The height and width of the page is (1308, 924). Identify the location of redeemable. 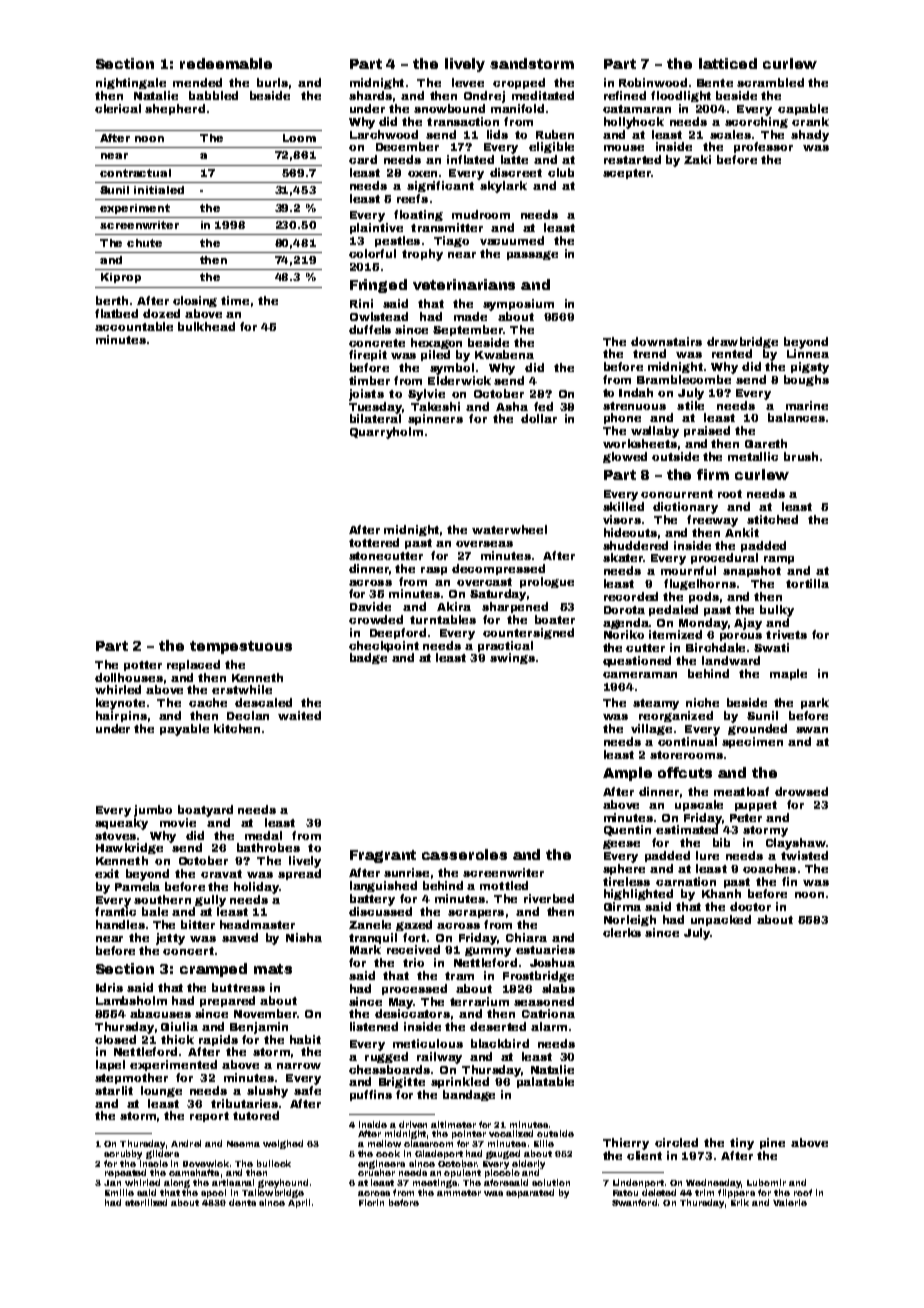
(226, 63).
